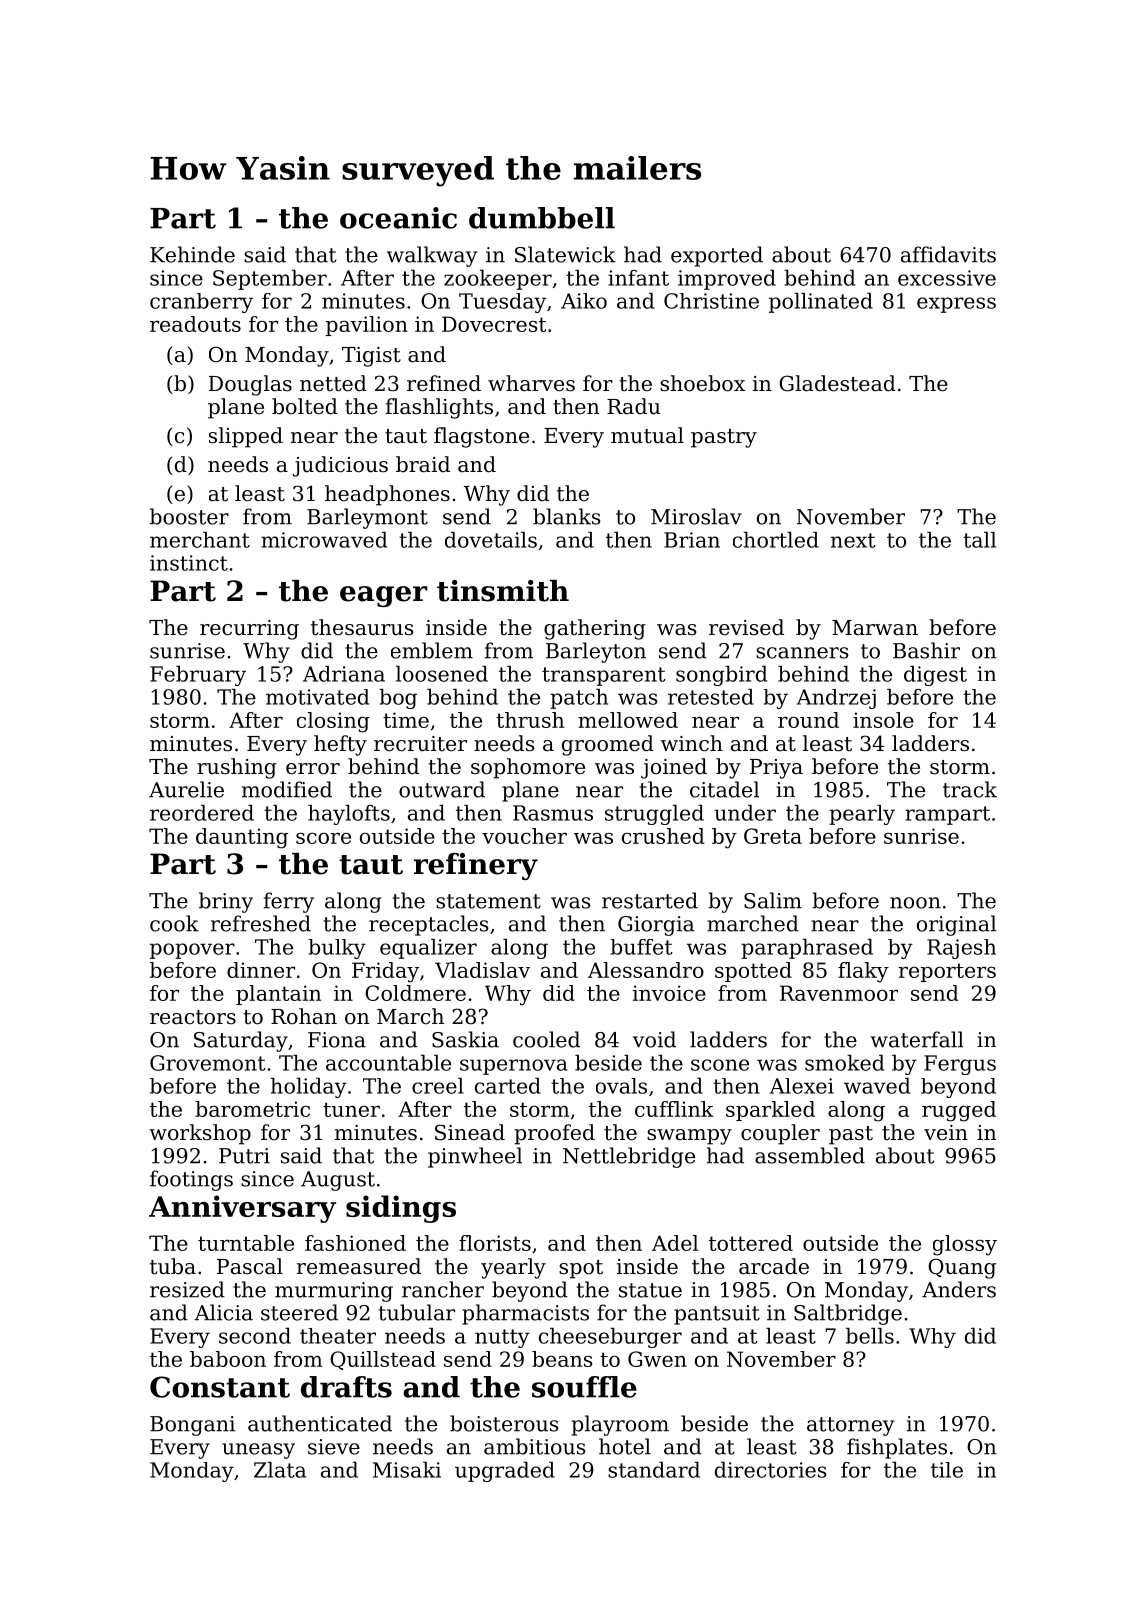 The height and width of the page is (1621, 1146). I want to click on slipped, so click(246, 437).
